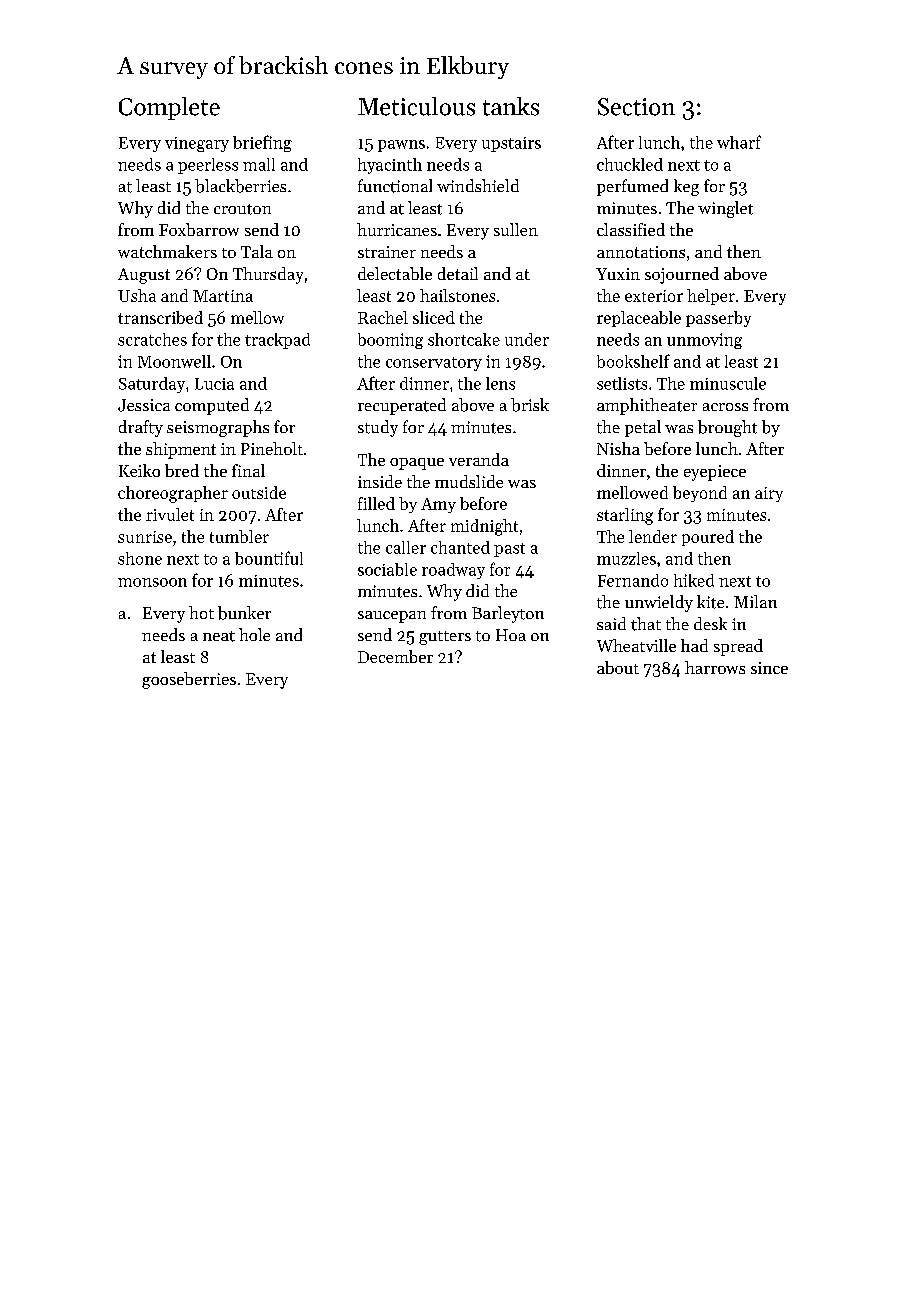 The width and height of the page is (908, 1316). What do you see at coordinates (248, 470) in the page?
I see `final` at bounding box center [248, 470].
